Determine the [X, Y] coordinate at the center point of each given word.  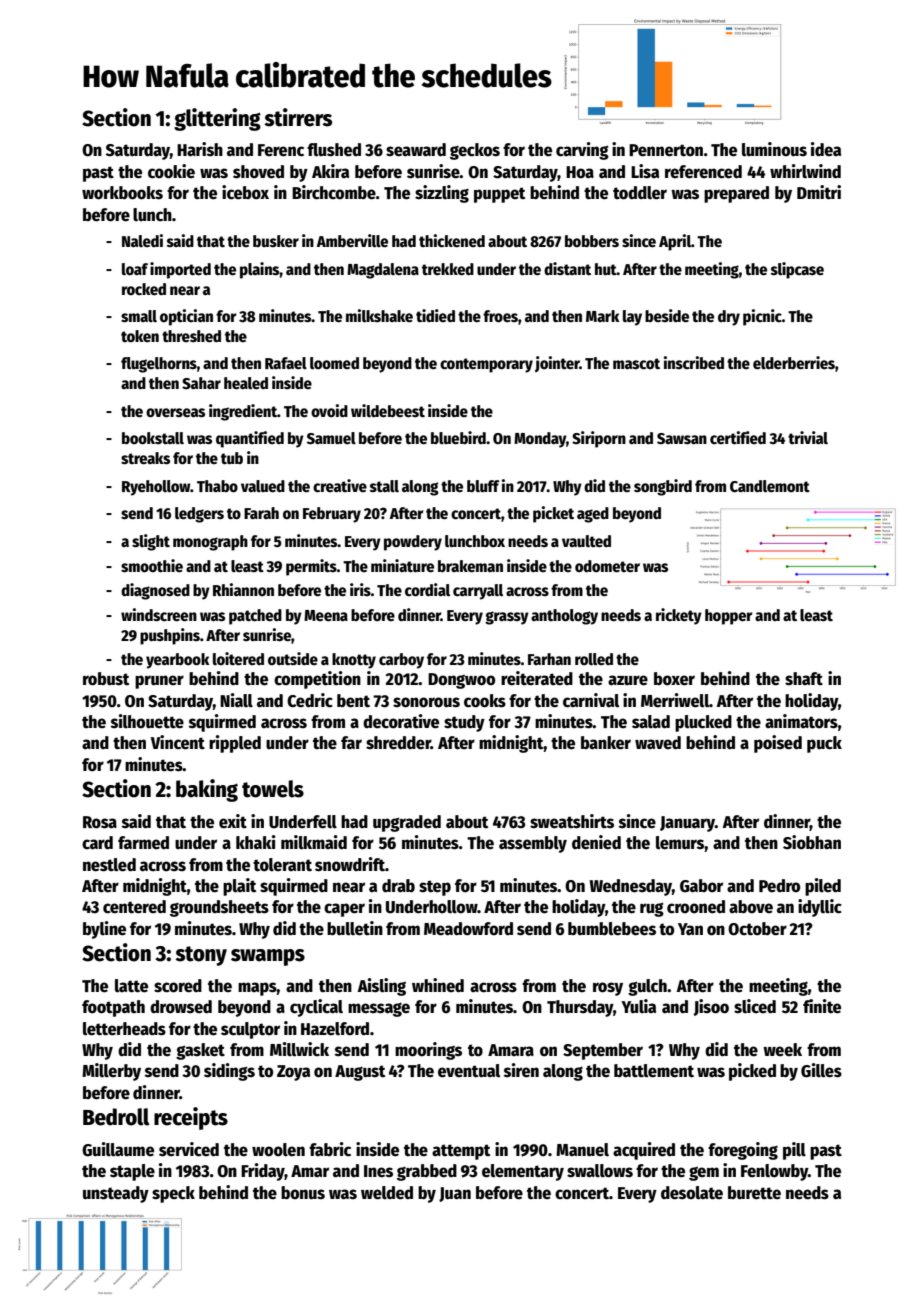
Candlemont [770, 486]
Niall [236, 700]
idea [826, 149]
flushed [334, 150]
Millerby [111, 1072]
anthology [564, 617]
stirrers [298, 117]
